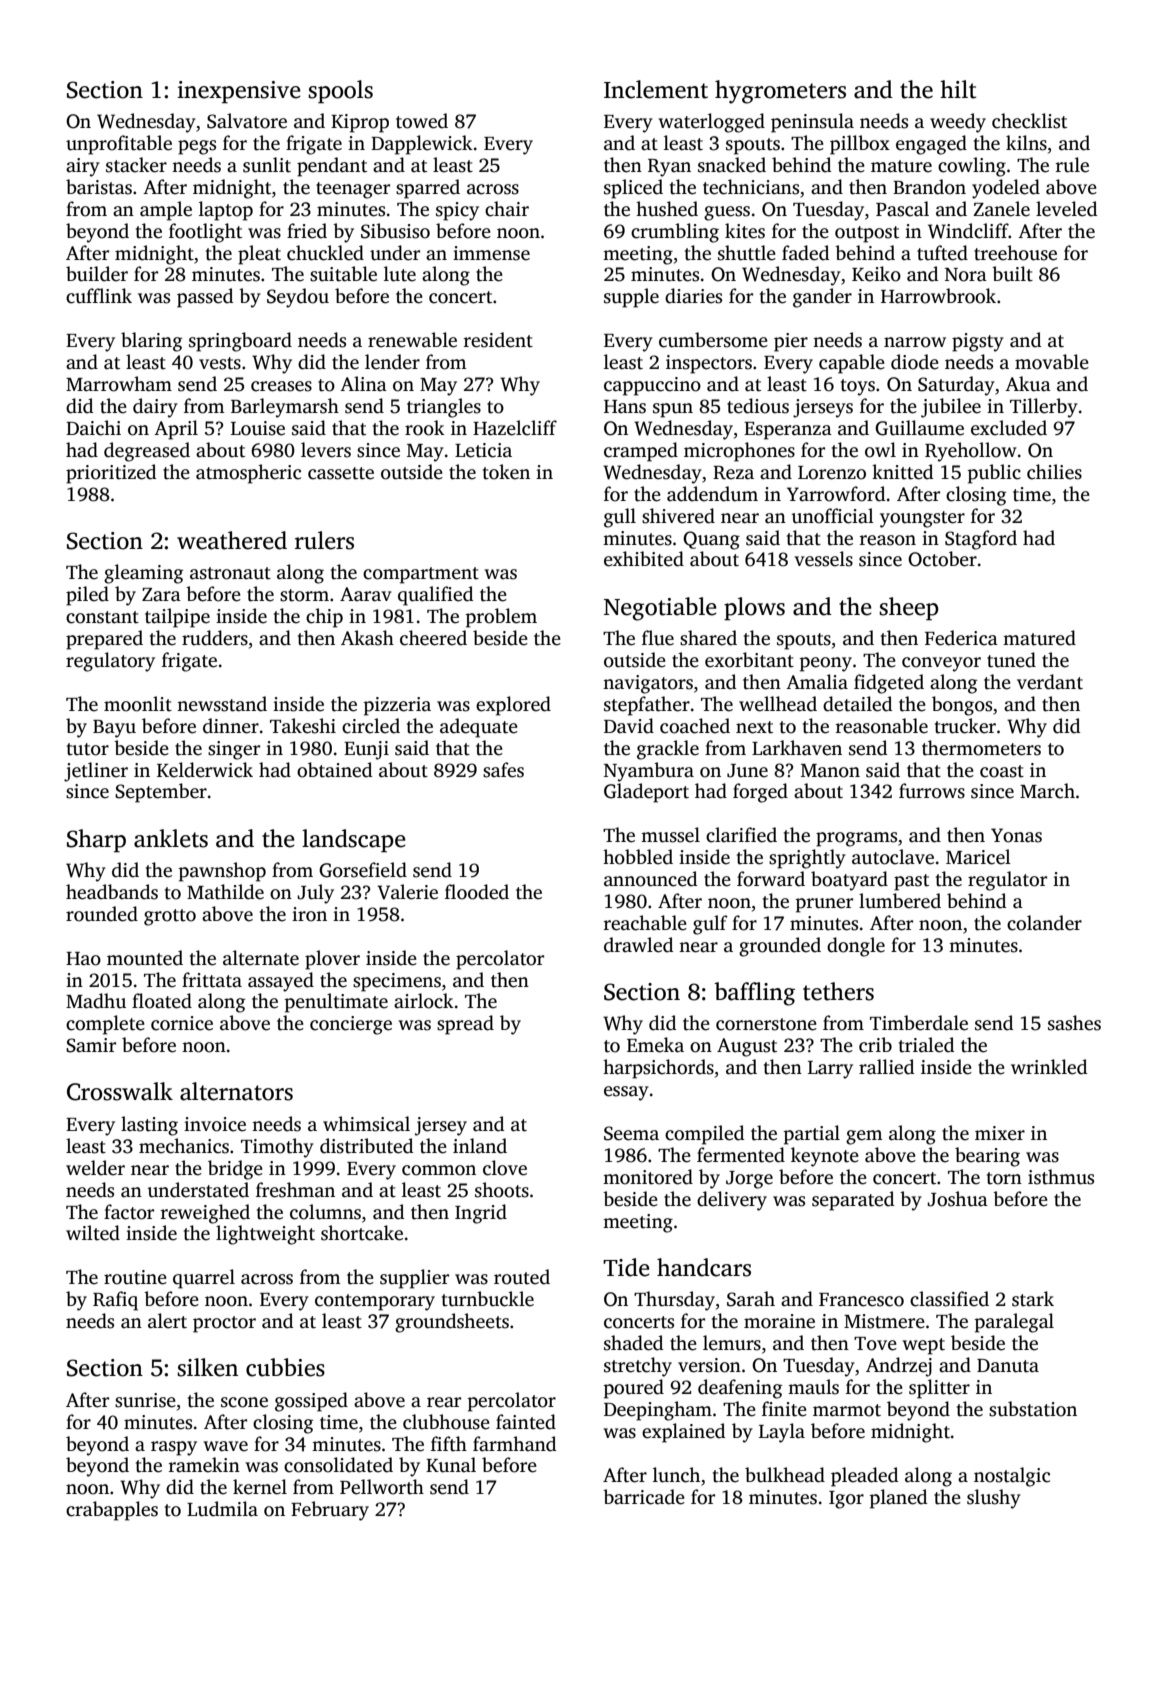  What do you see at coordinates (239, 92) in the image?
I see `inexpensive` at bounding box center [239, 92].
